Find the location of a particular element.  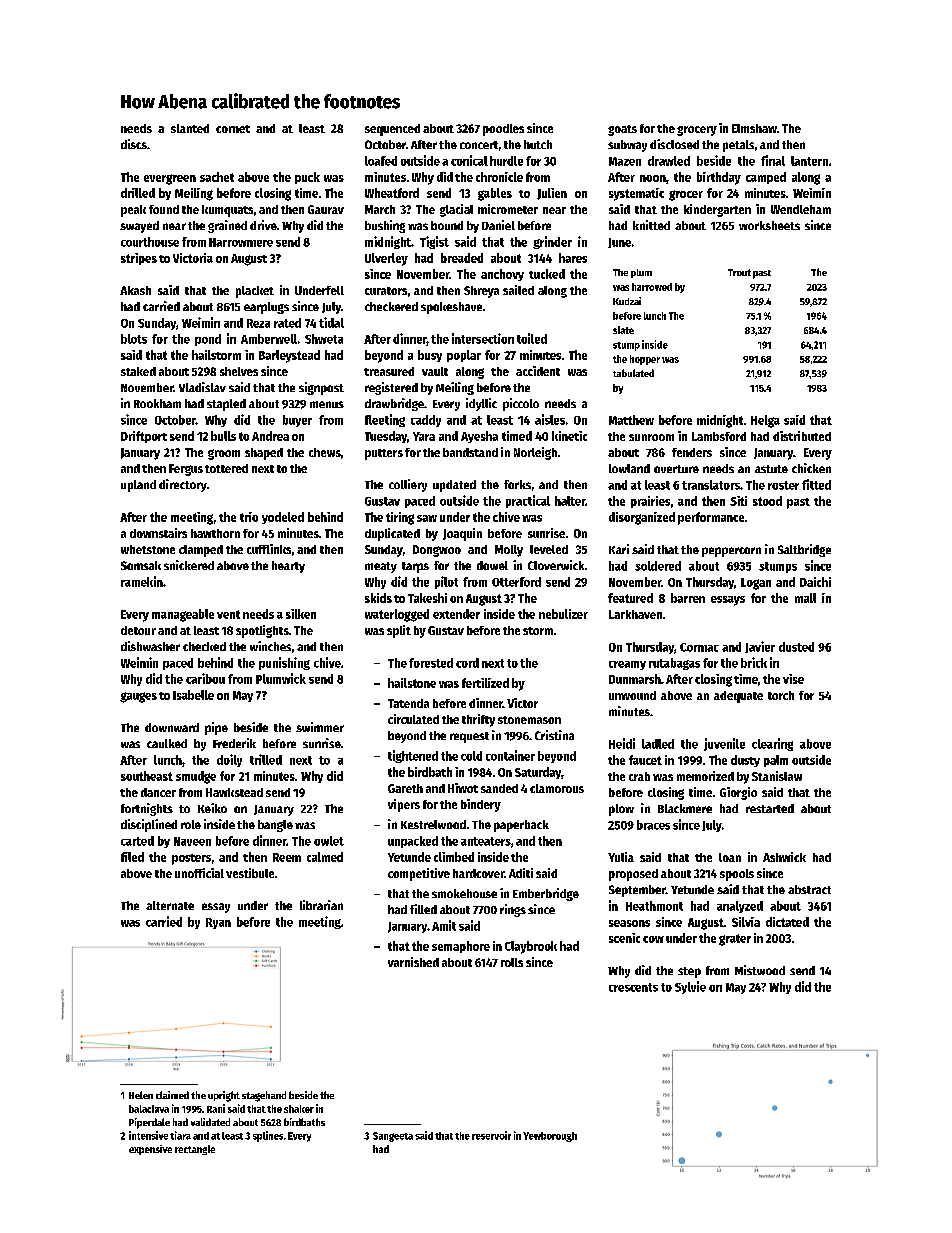

dusted is located at coordinates (796, 647).
